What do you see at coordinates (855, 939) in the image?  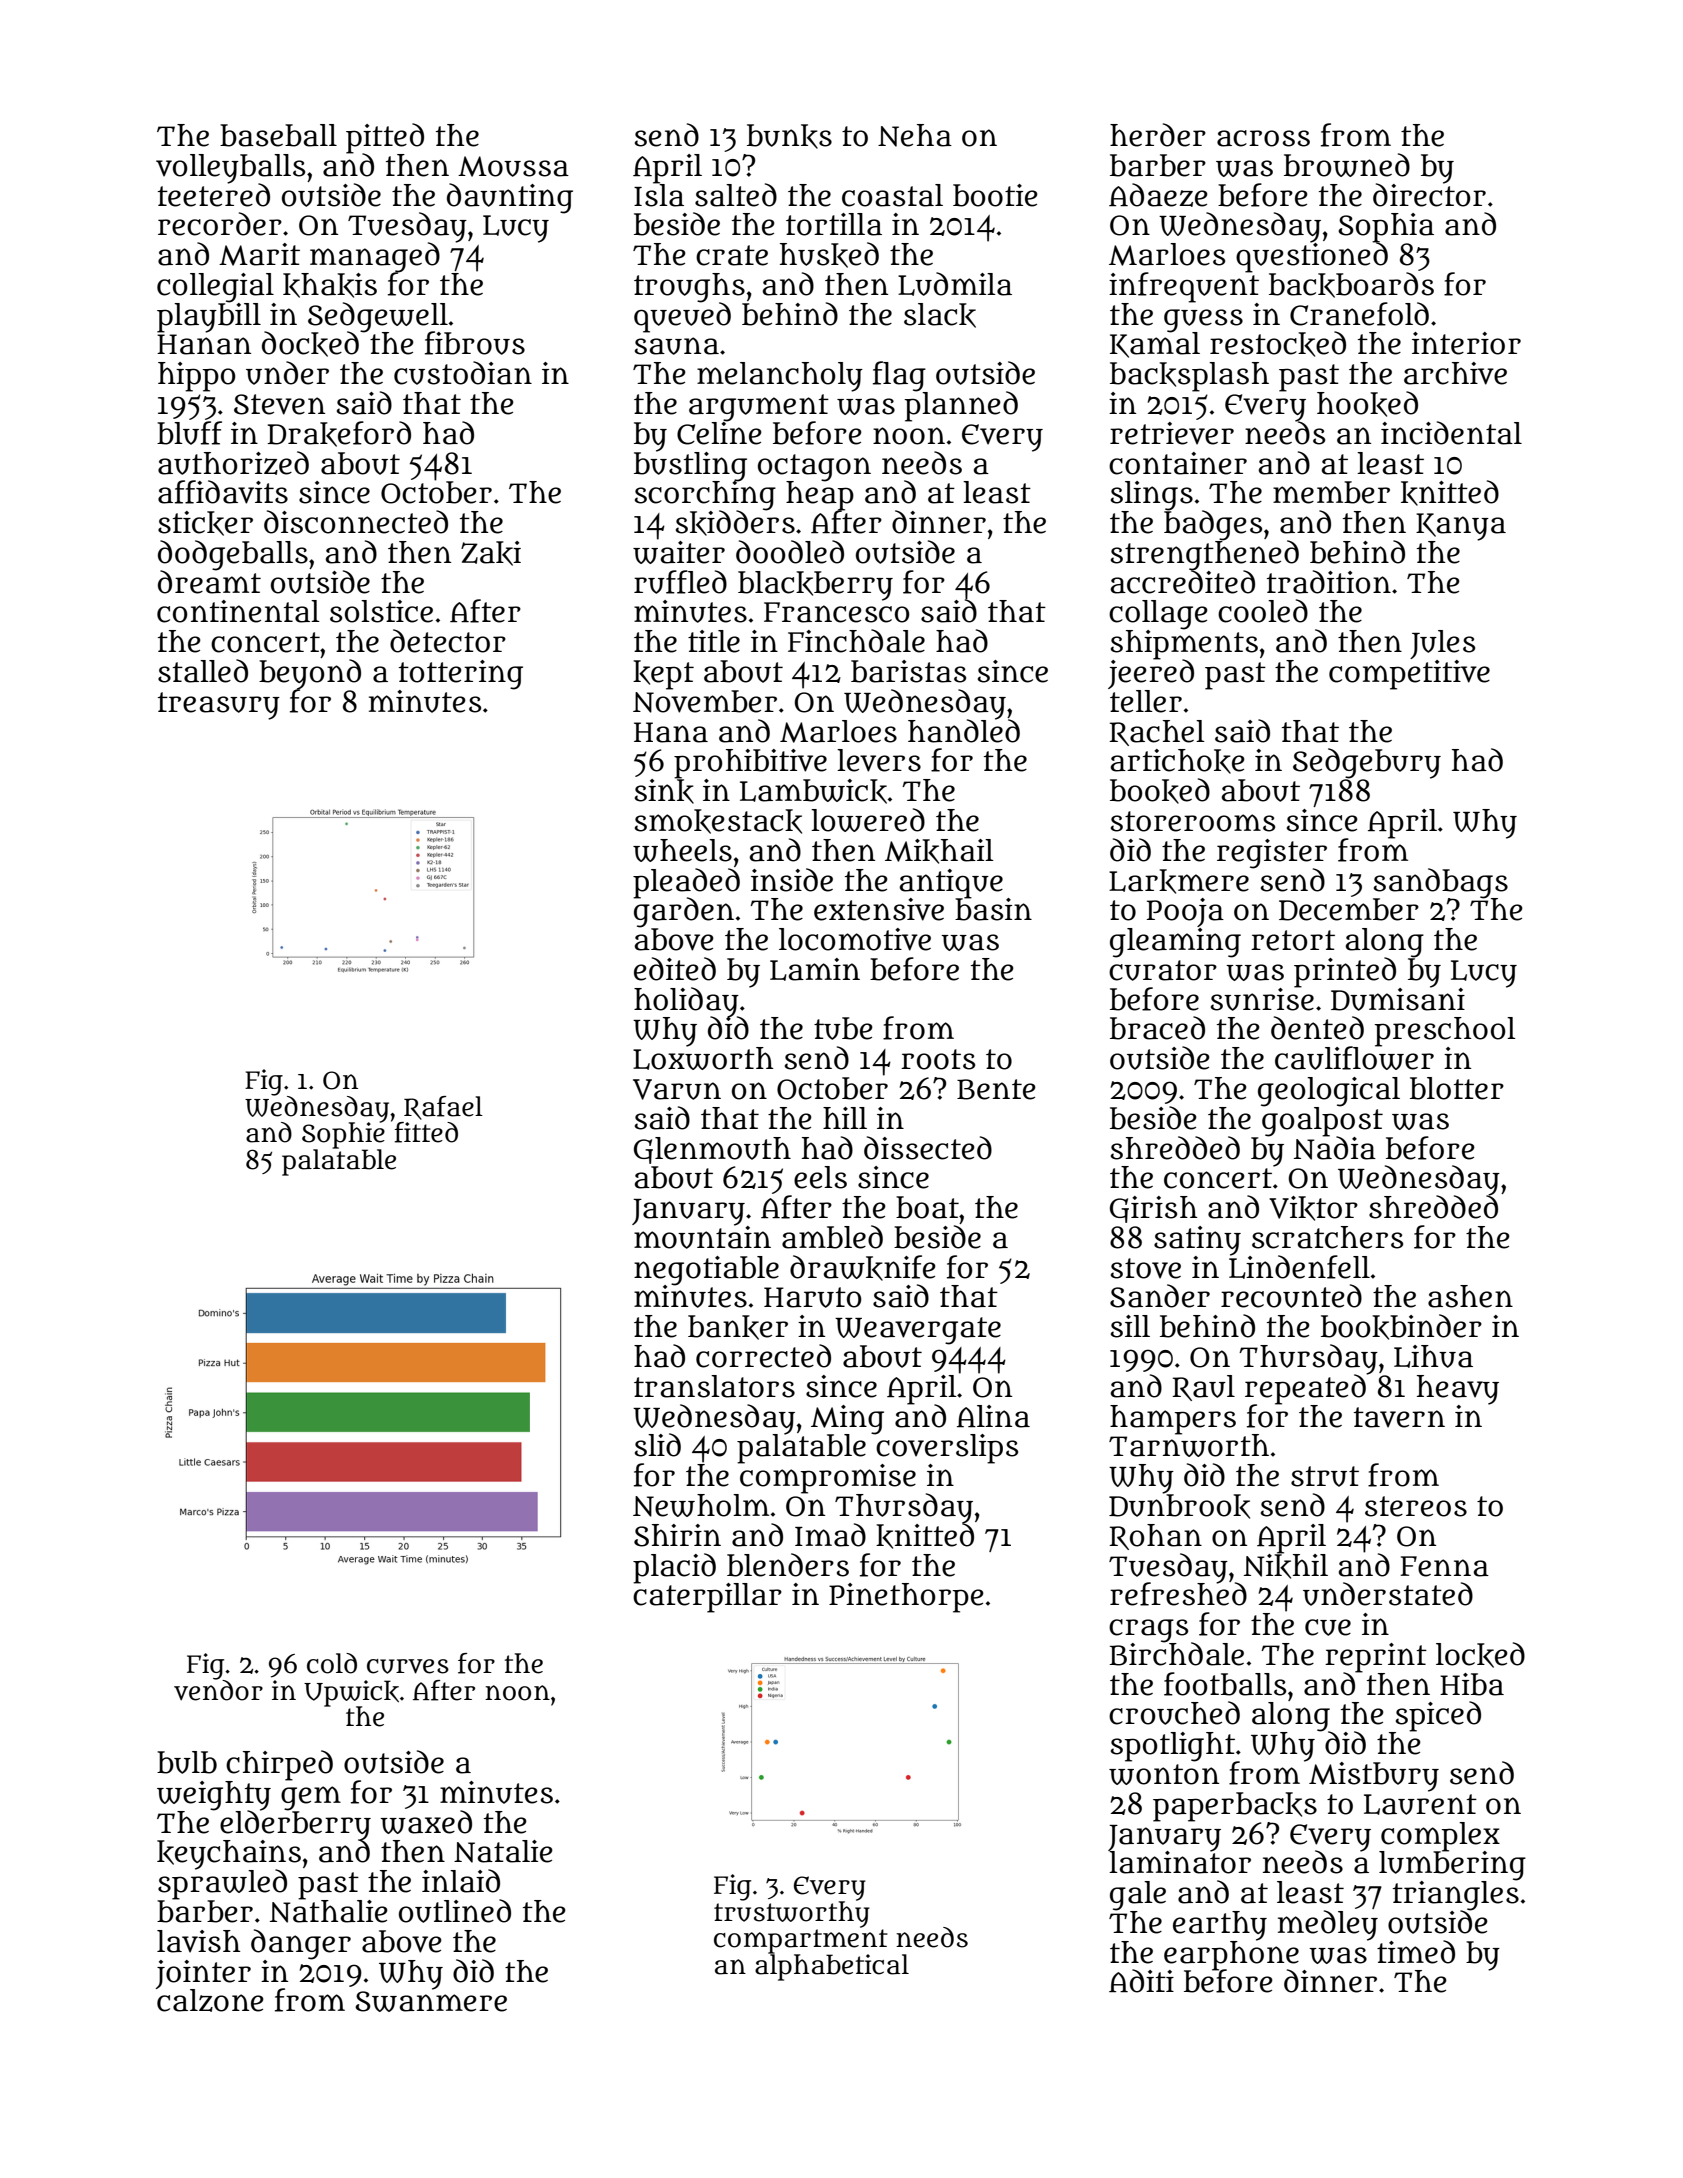 I see `locomotive` at bounding box center [855, 939].
